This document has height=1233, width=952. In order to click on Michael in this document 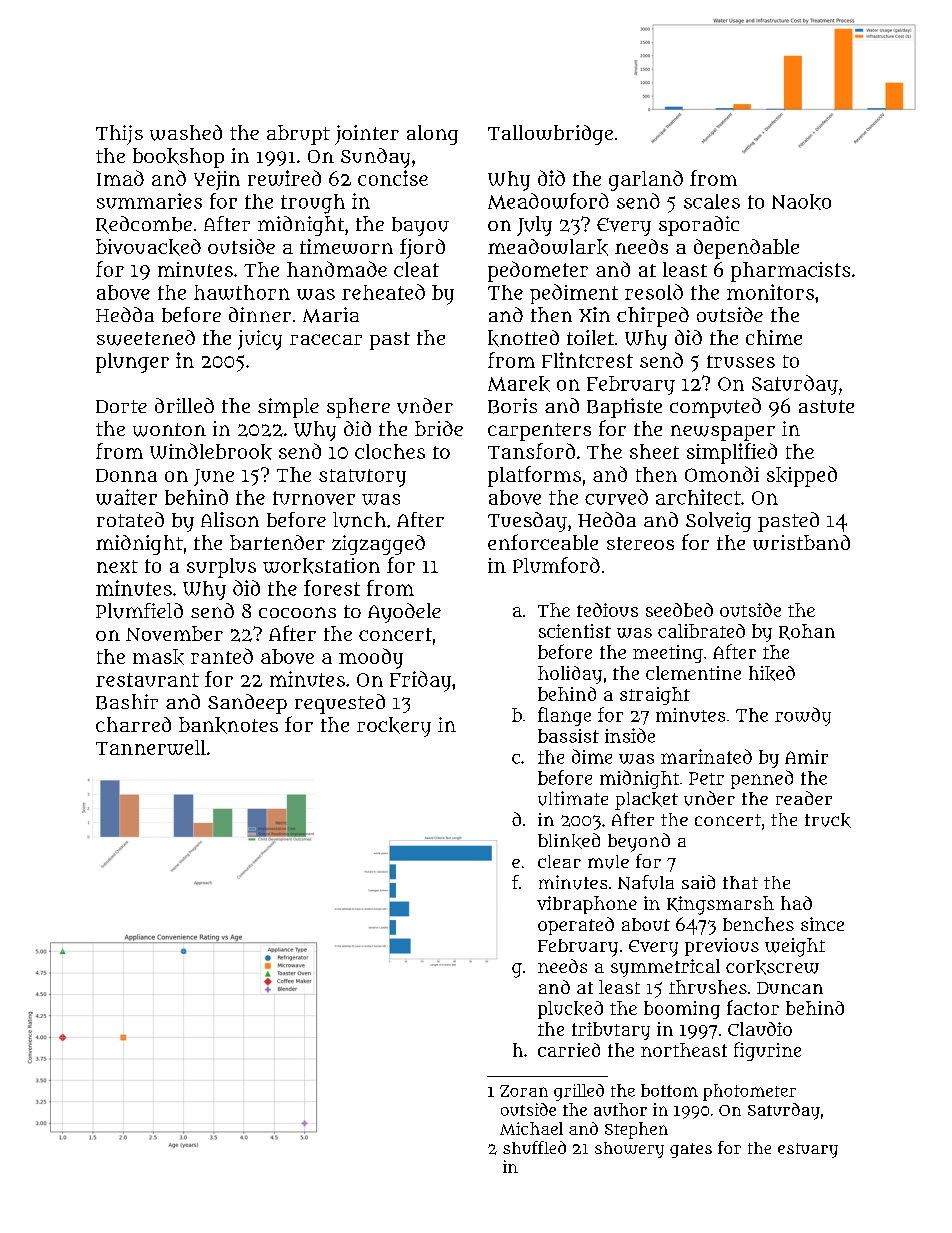, I will do `click(531, 1128)`.
